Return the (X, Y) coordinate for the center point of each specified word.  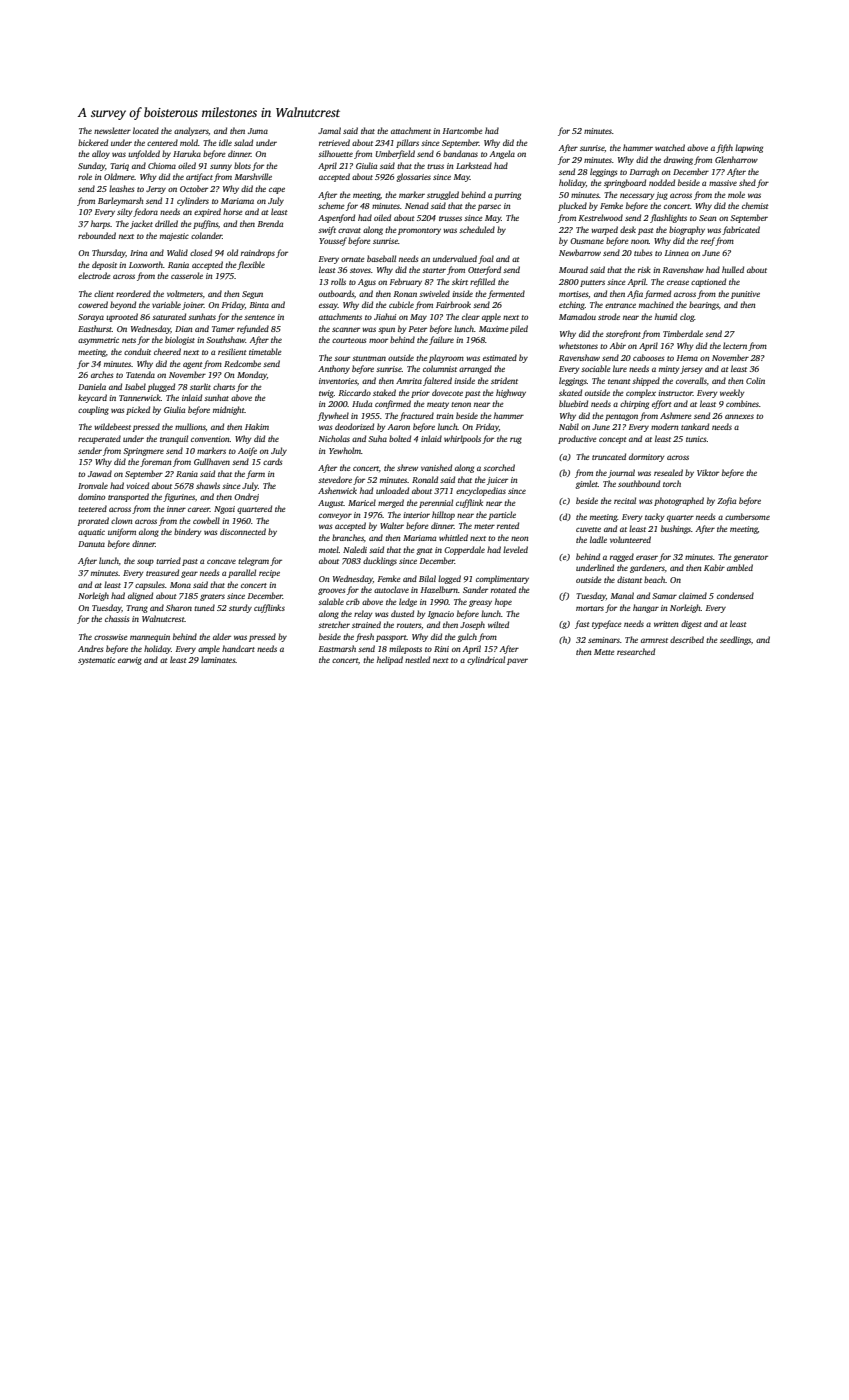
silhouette (335, 153)
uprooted (122, 317)
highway (511, 393)
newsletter (112, 130)
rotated (503, 589)
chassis (117, 618)
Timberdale (683, 333)
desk (628, 229)
